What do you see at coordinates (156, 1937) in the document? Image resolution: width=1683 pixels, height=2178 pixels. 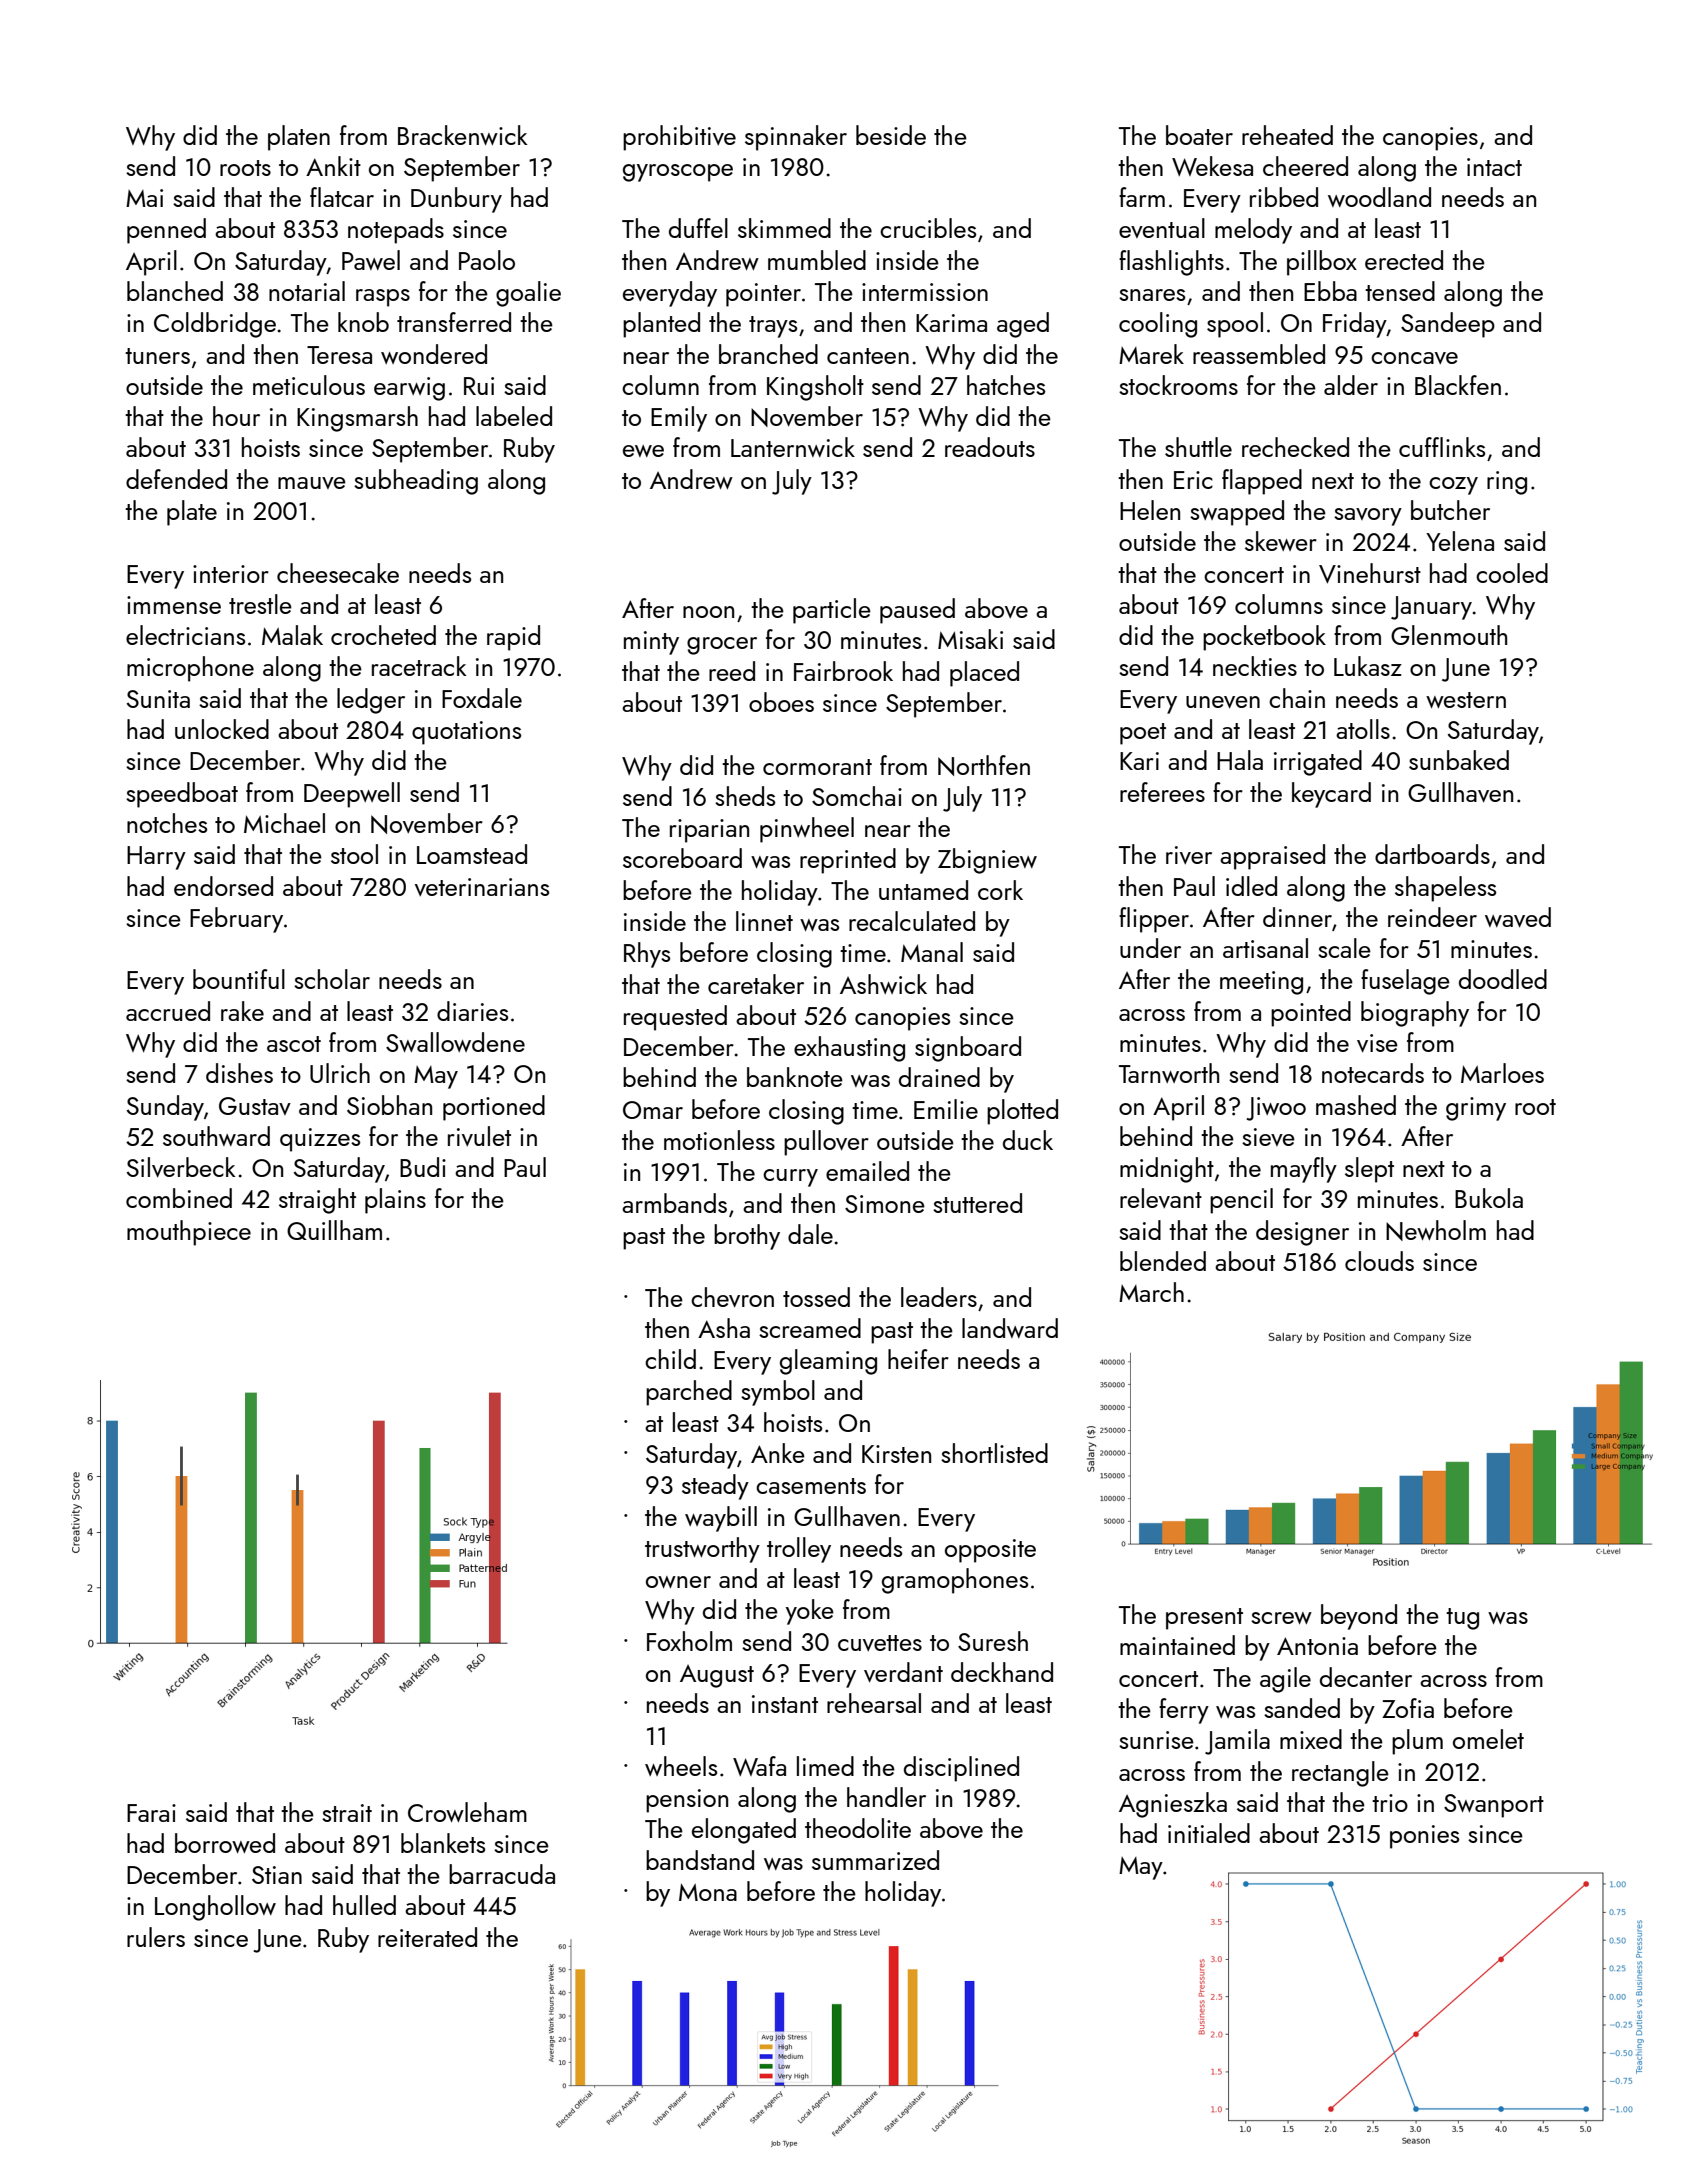 I see `rulers` at bounding box center [156, 1937].
